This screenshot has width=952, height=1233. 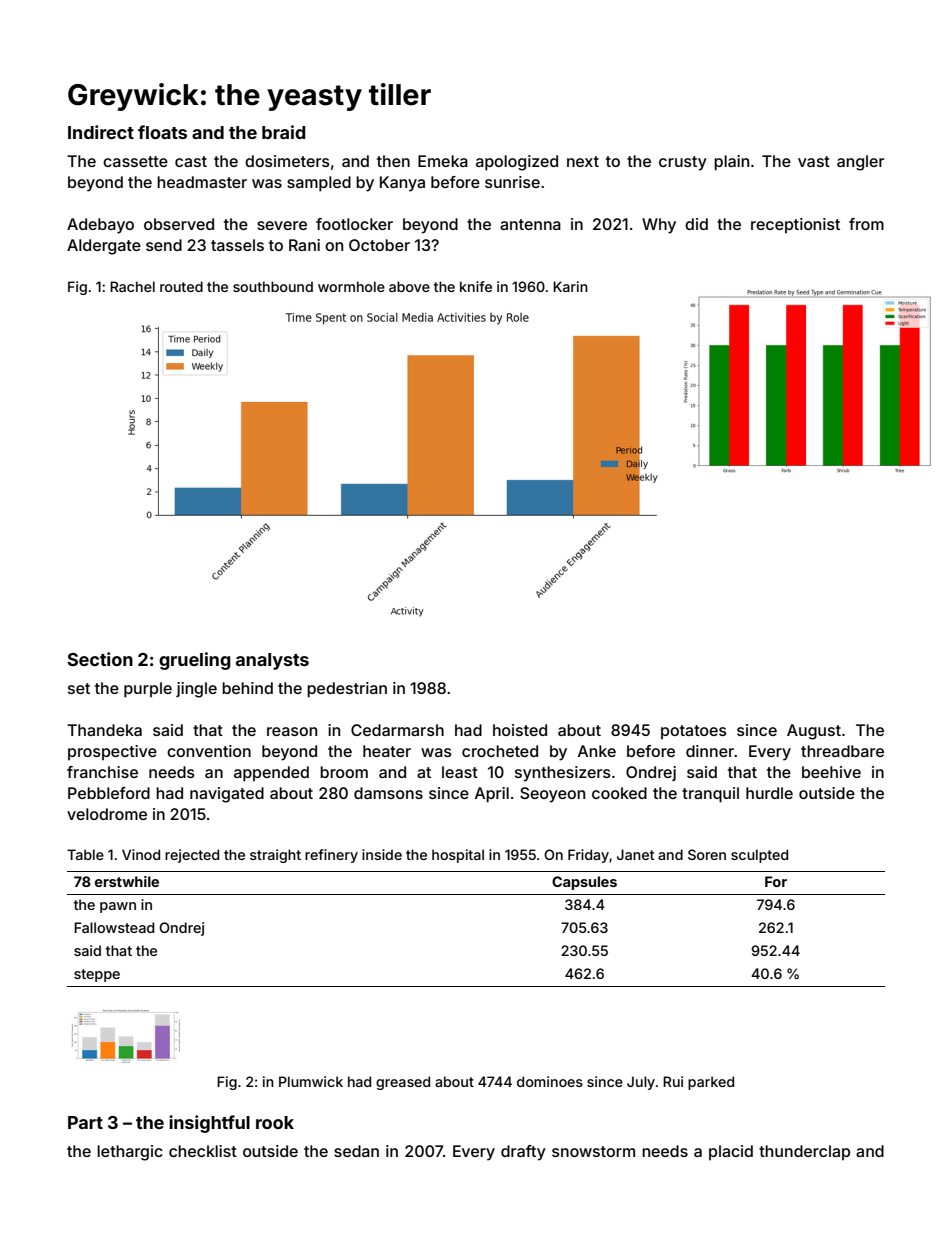 What do you see at coordinates (731, 163) in the screenshot?
I see `plain` at bounding box center [731, 163].
